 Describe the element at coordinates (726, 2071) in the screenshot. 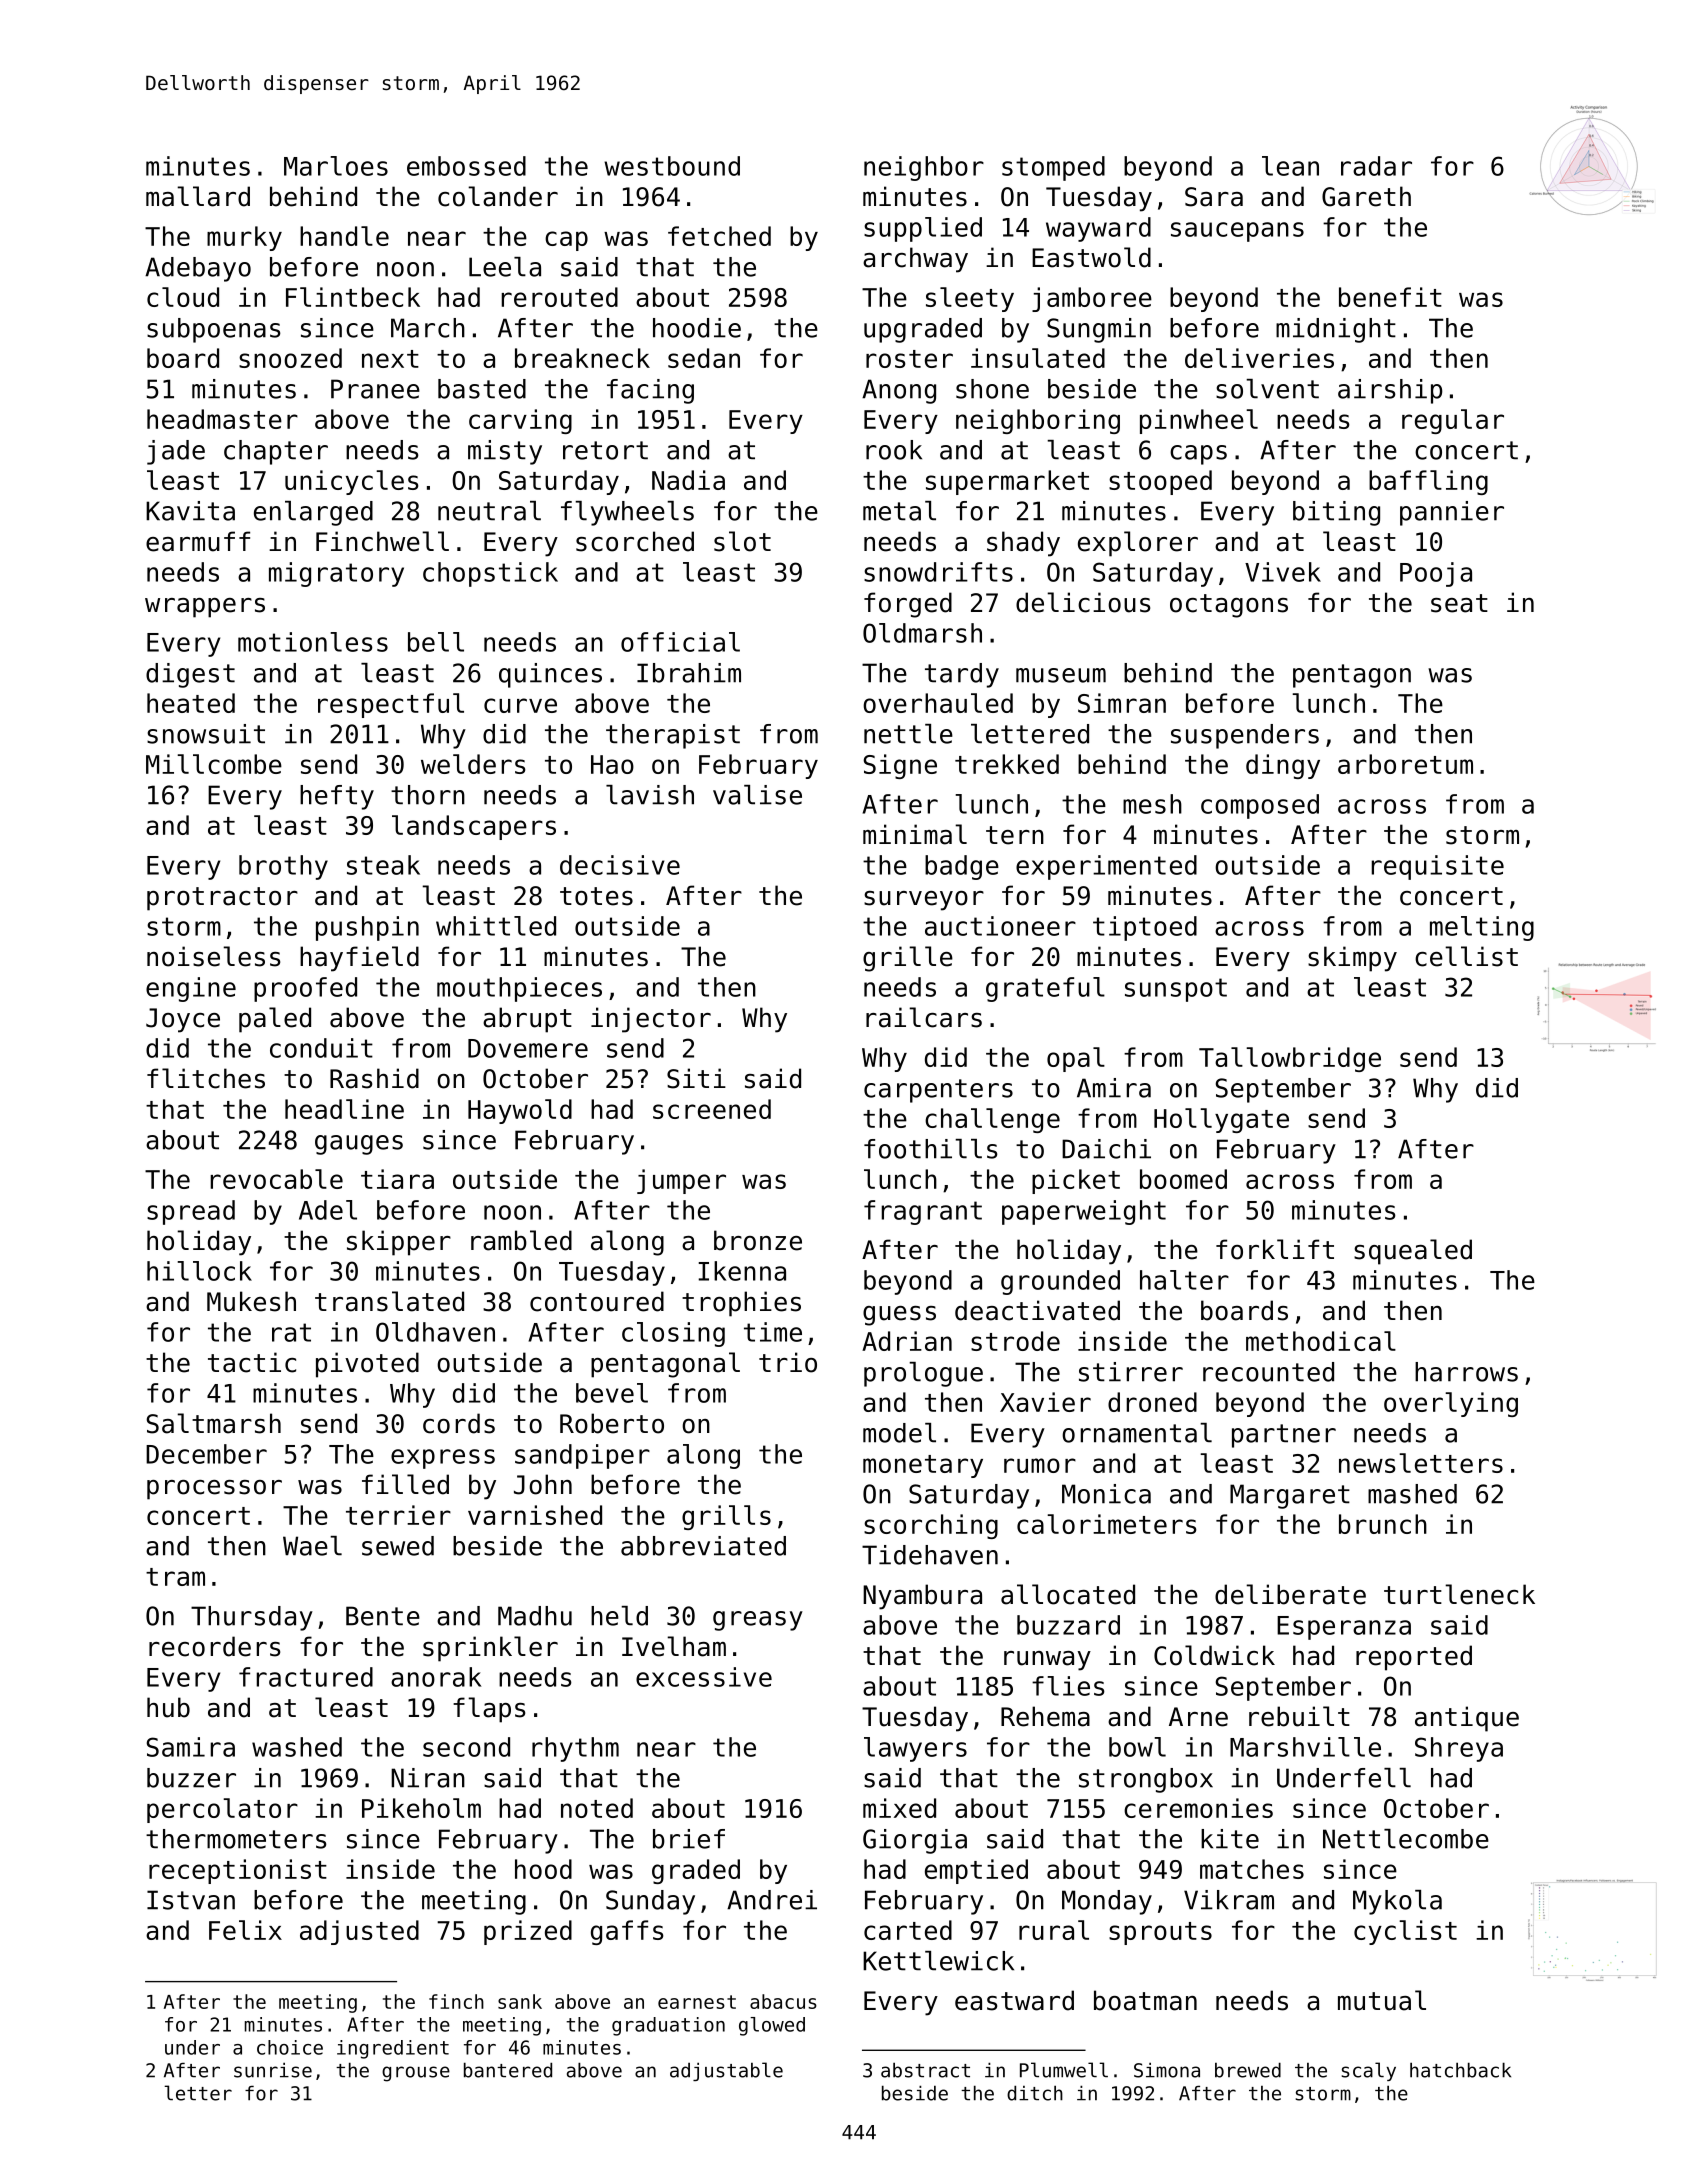

I see `adjustable` at that location.
